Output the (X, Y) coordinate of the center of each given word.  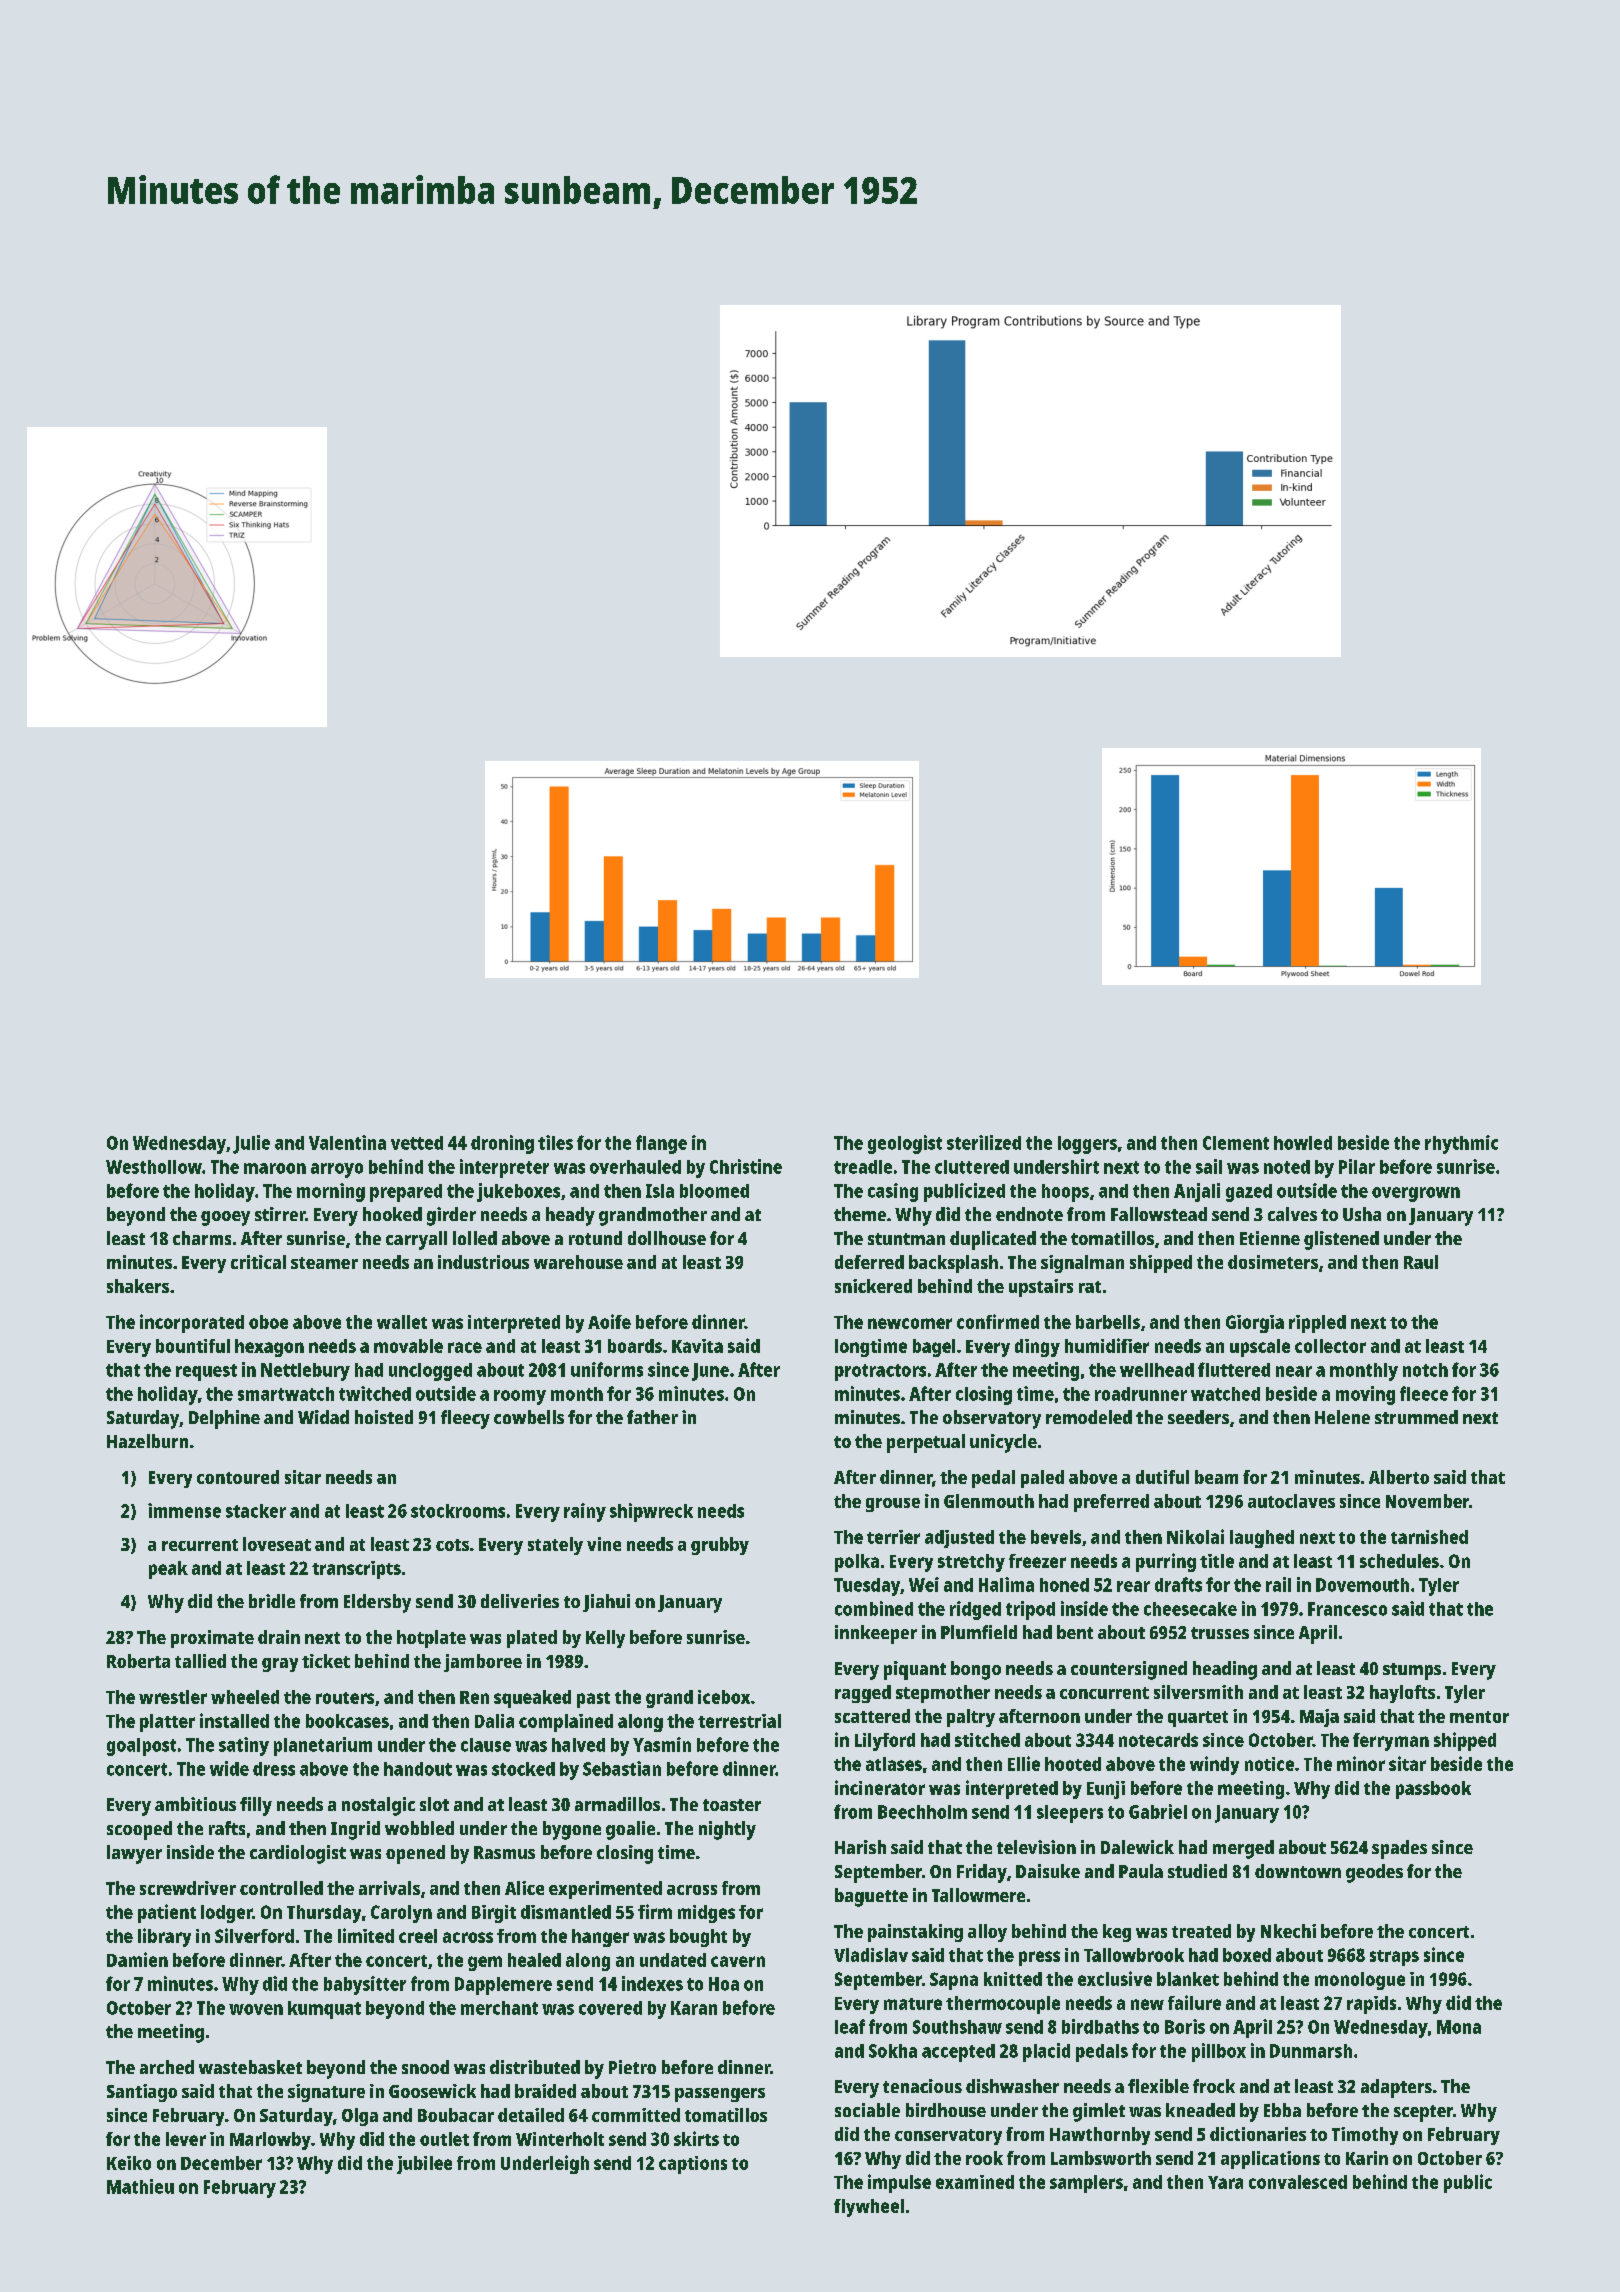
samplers (1086, 2184)
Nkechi (1288, 1931)
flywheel (869, 2208)
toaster (732, 1805)
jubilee (424, 2165)
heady (570, 1216)
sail (1209, 1166)
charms (202, 1238)
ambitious (195, 1804)
